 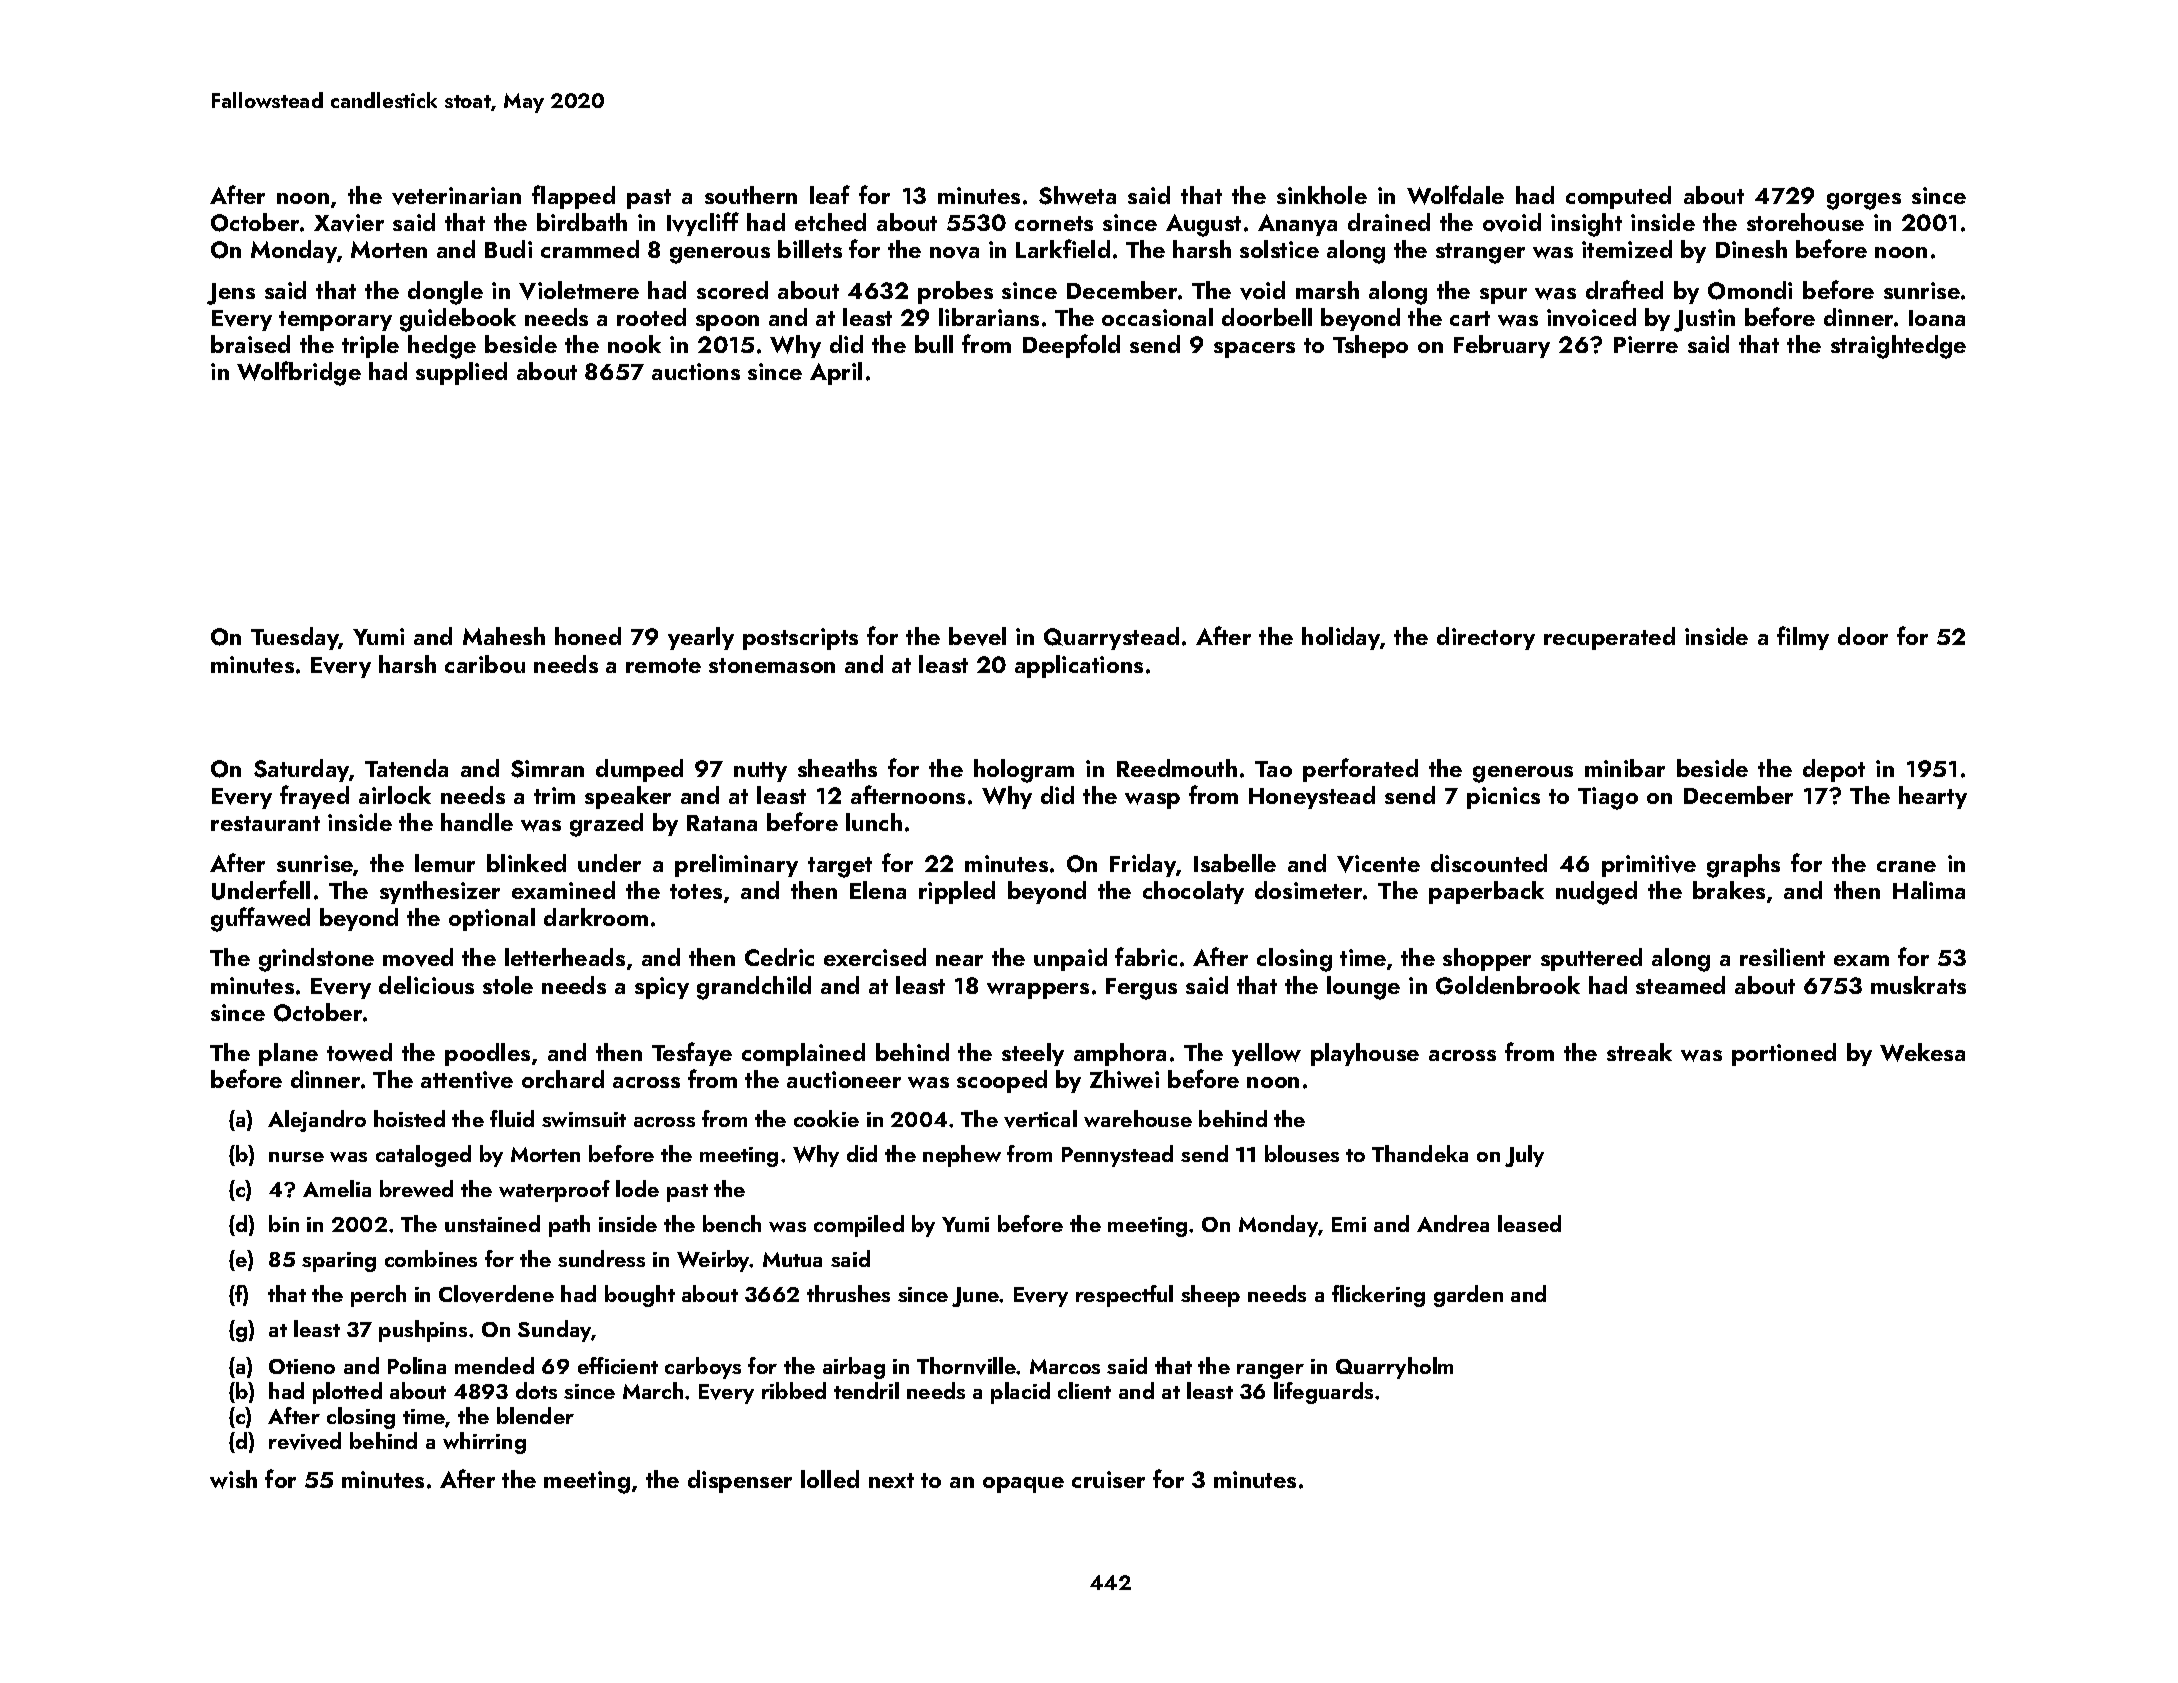 What do you see at coordinates (349, 223) in the screenshot?
I see `Xavier` at bounding box center [349, 223].
